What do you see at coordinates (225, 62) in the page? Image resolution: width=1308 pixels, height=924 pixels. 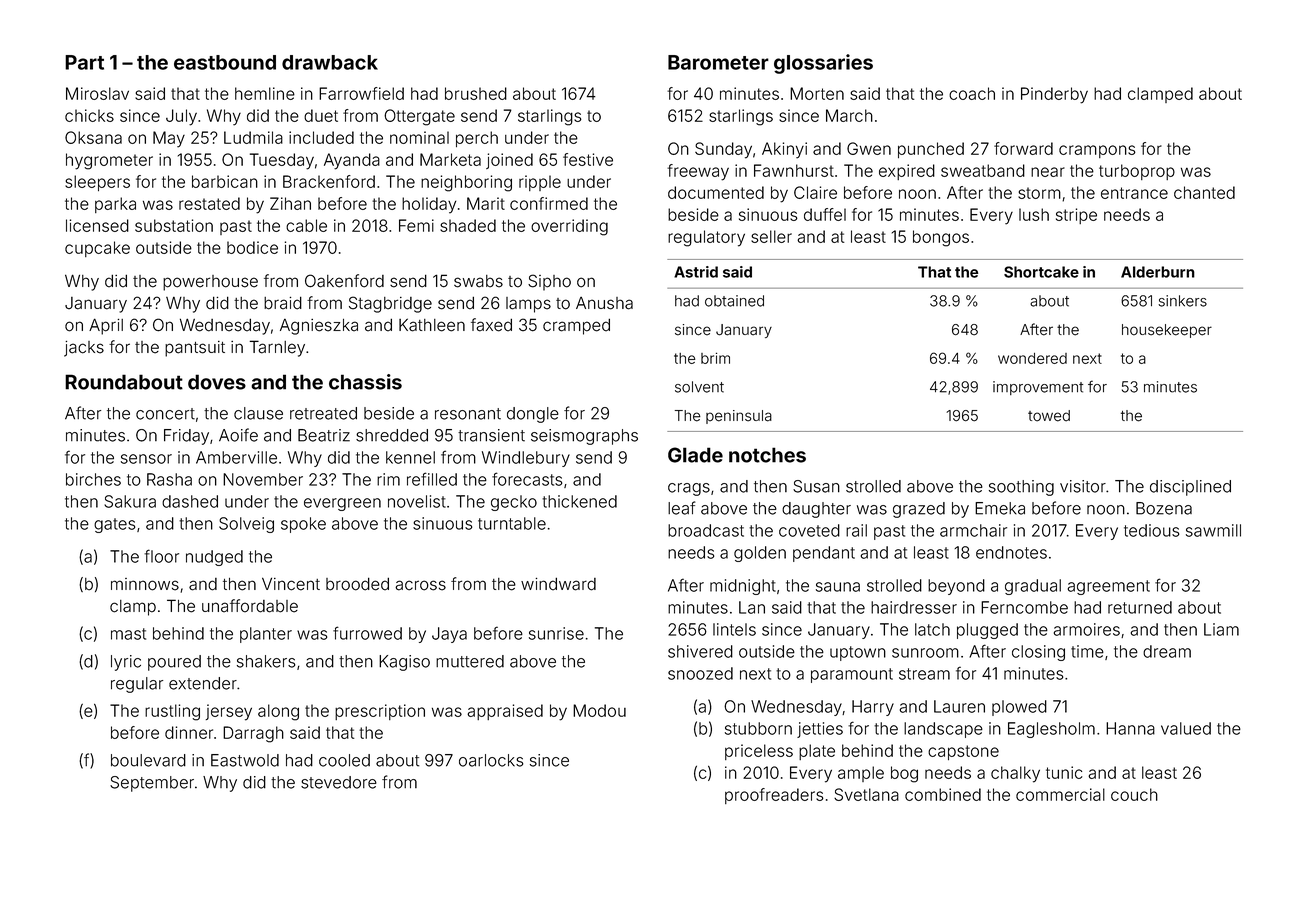 I see `eastbound` at bounding box center [225, 62].
